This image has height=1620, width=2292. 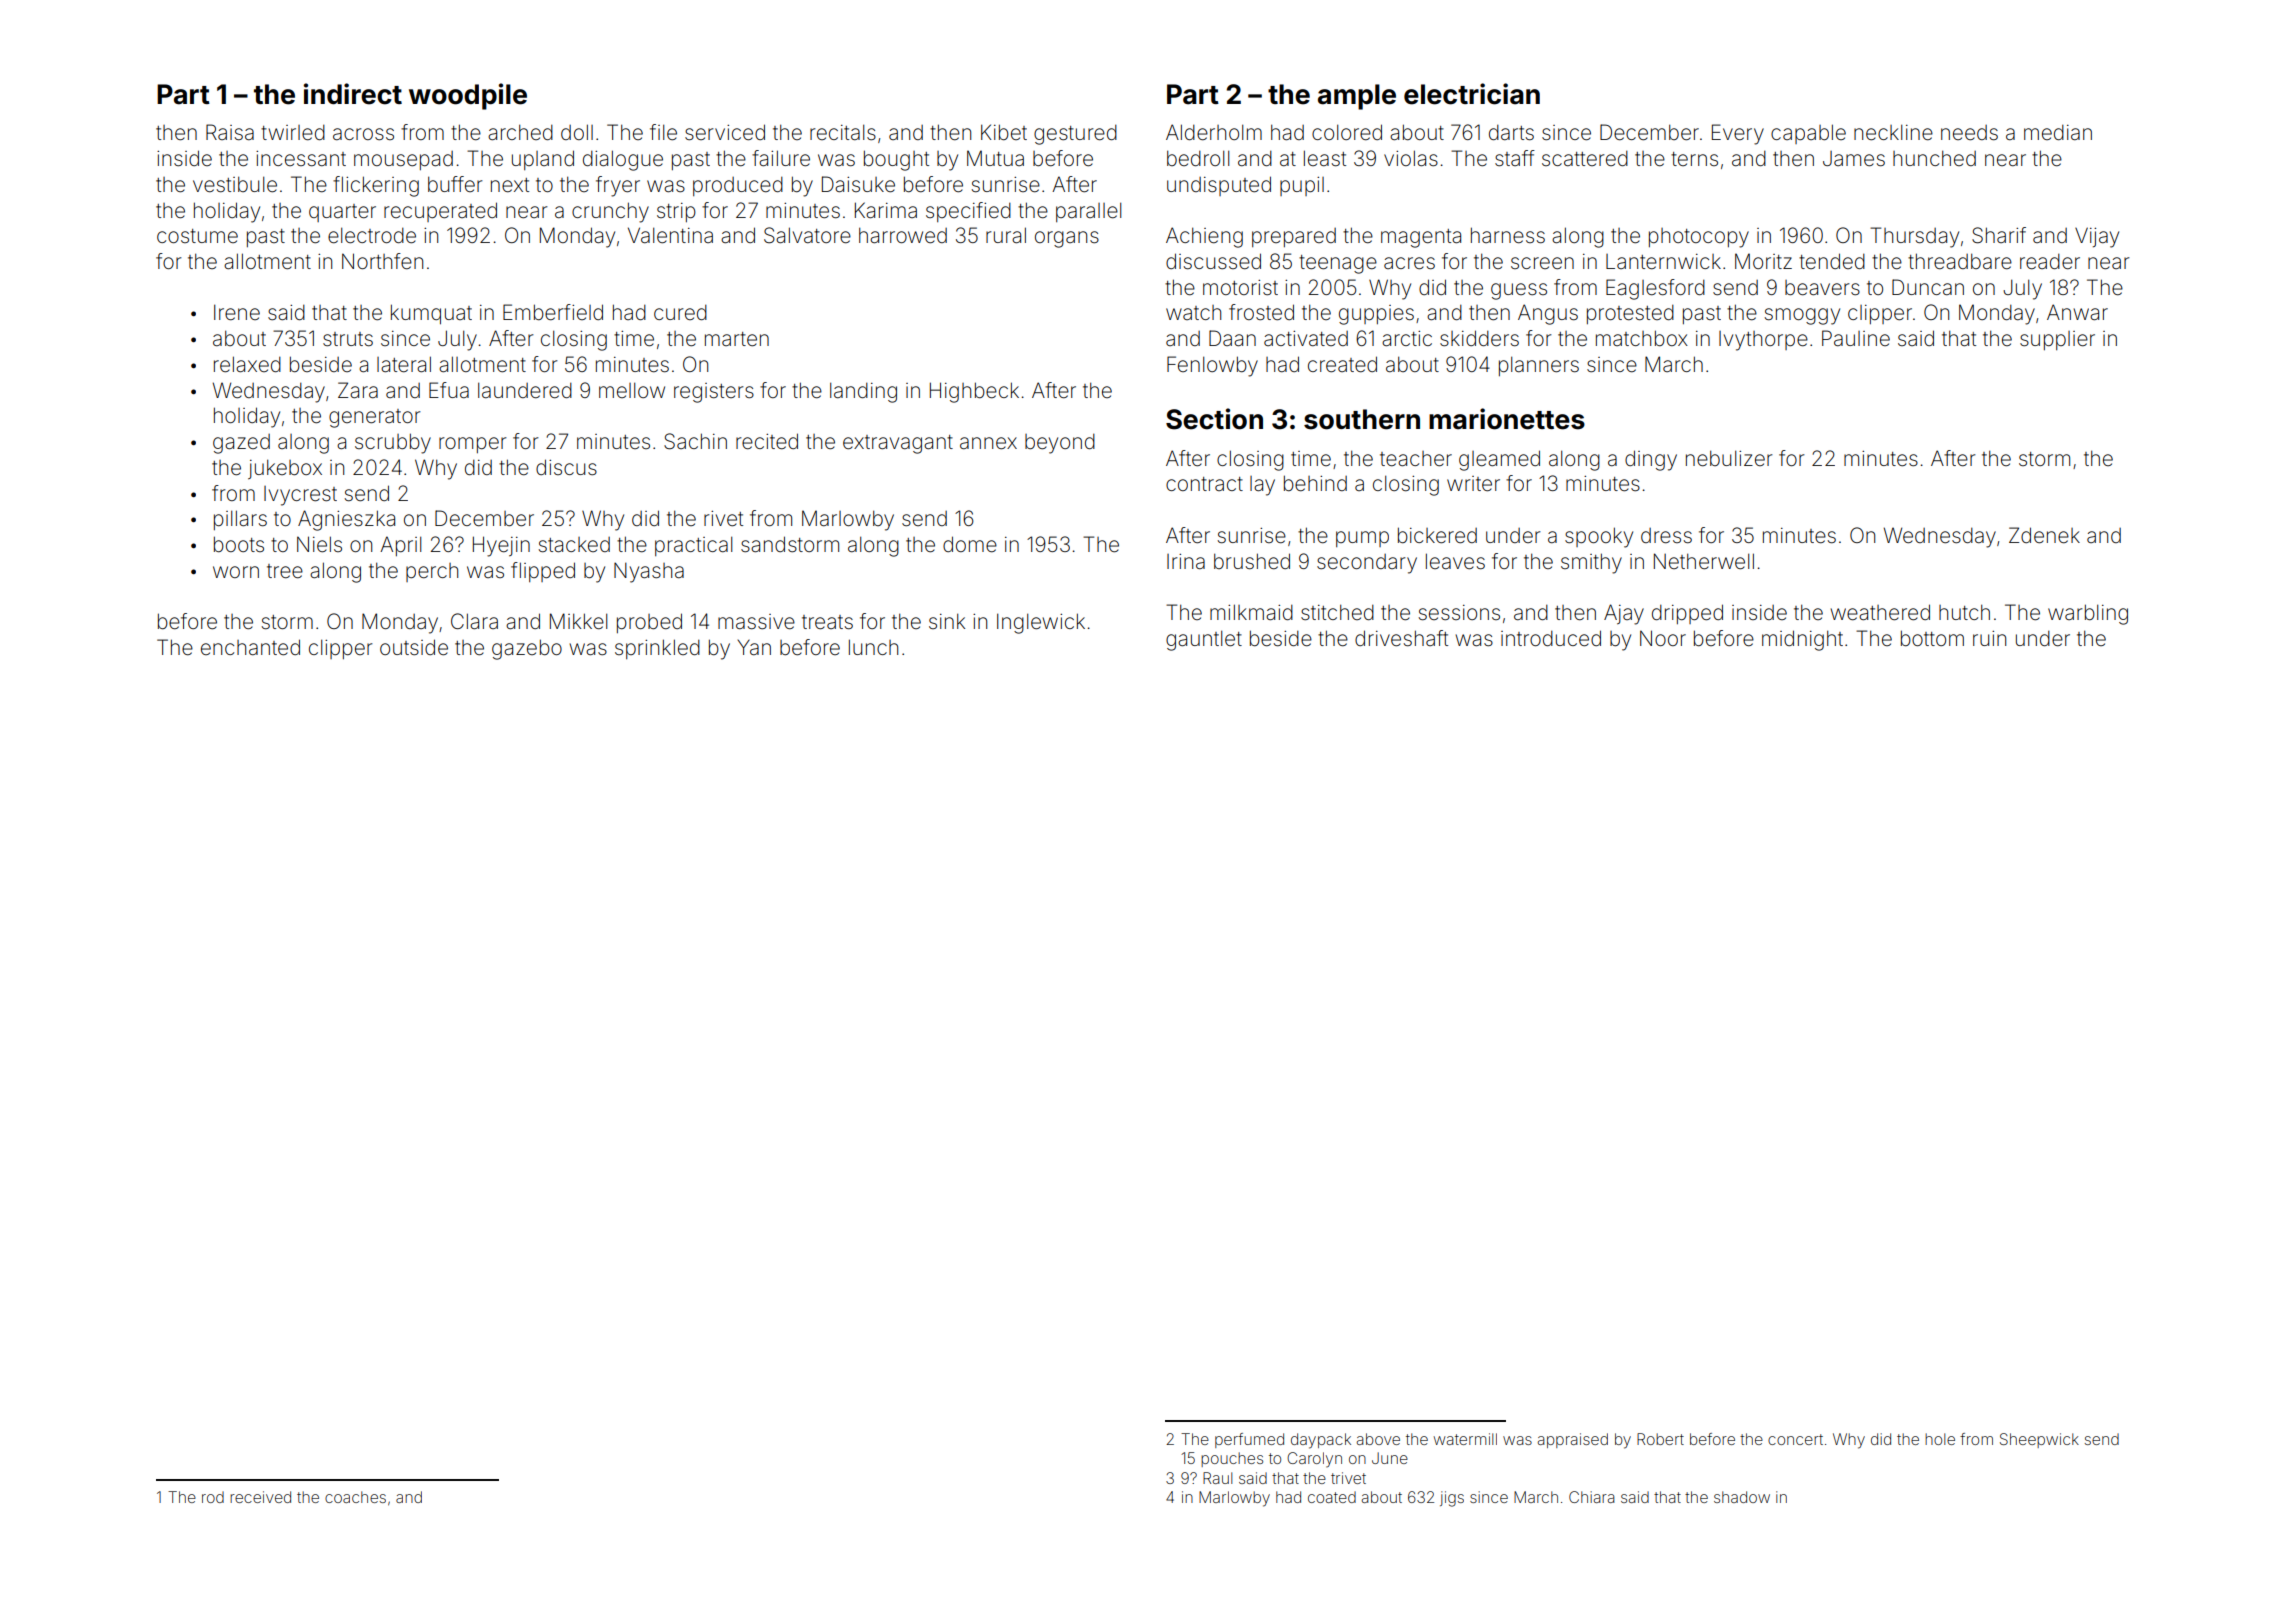 I want to click on electrician, so click(x=1472, y=94).
